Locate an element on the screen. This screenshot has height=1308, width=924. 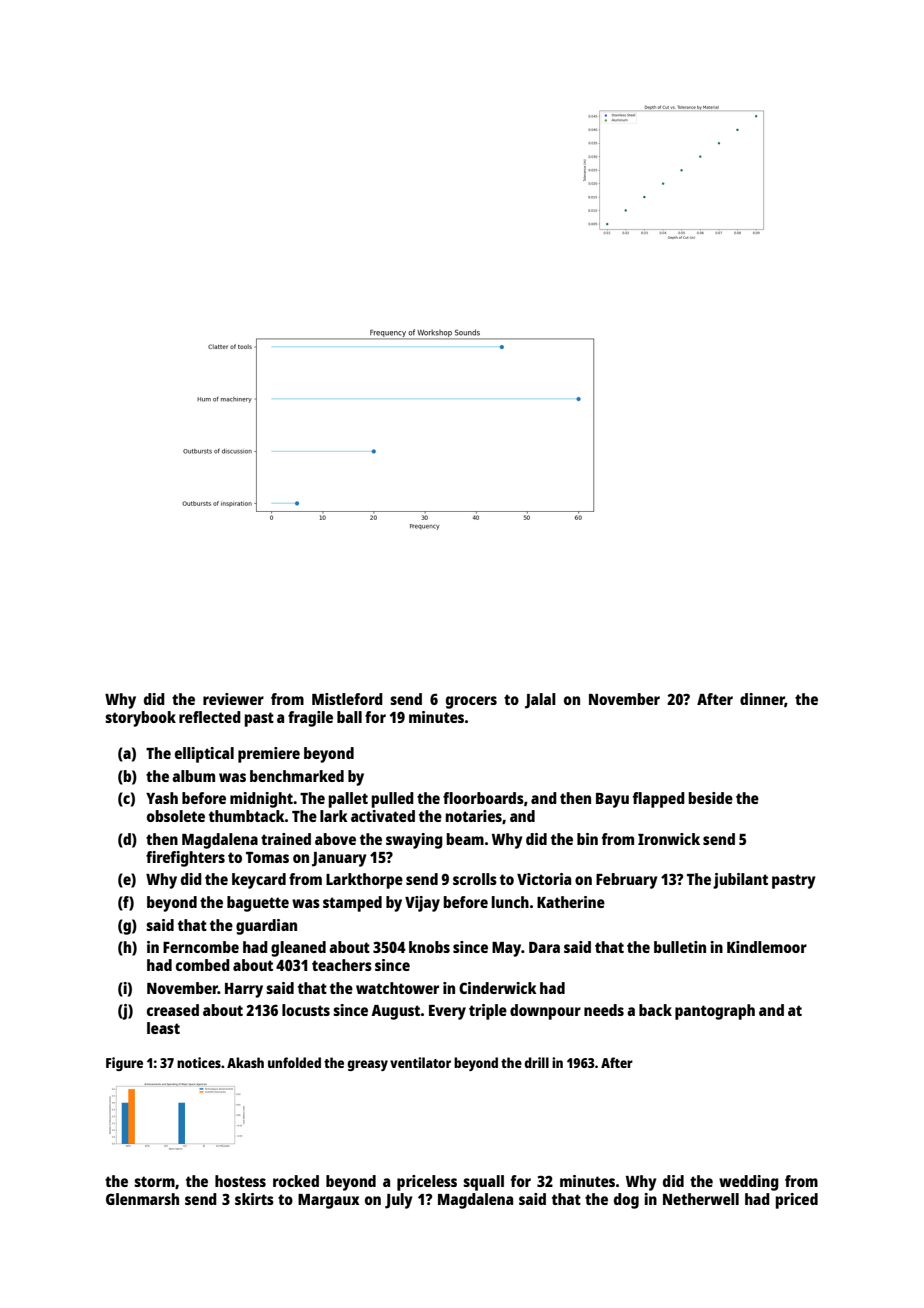
scrolls is located at coordinates (475, 879).
